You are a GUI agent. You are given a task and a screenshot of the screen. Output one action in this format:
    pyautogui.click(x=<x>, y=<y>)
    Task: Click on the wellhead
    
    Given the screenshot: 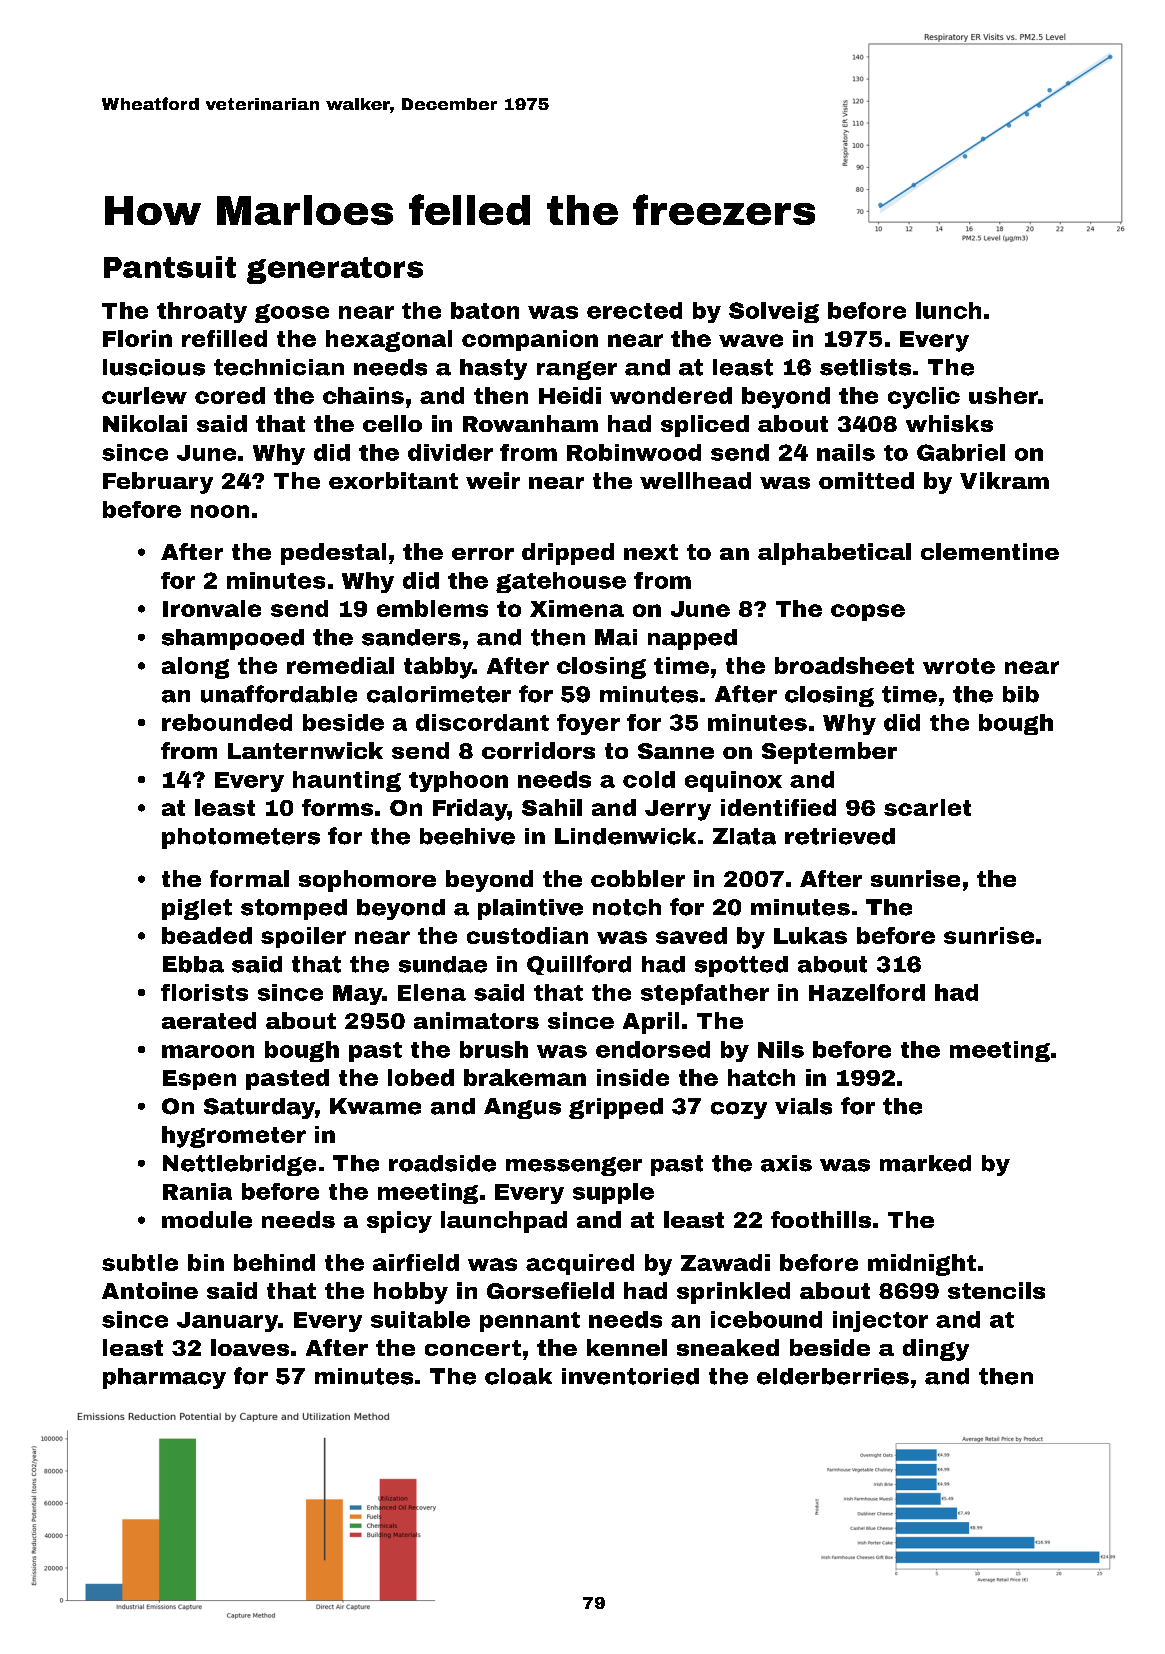 What is the action you would take?
    pyautogui.click(x=695, y=480)
